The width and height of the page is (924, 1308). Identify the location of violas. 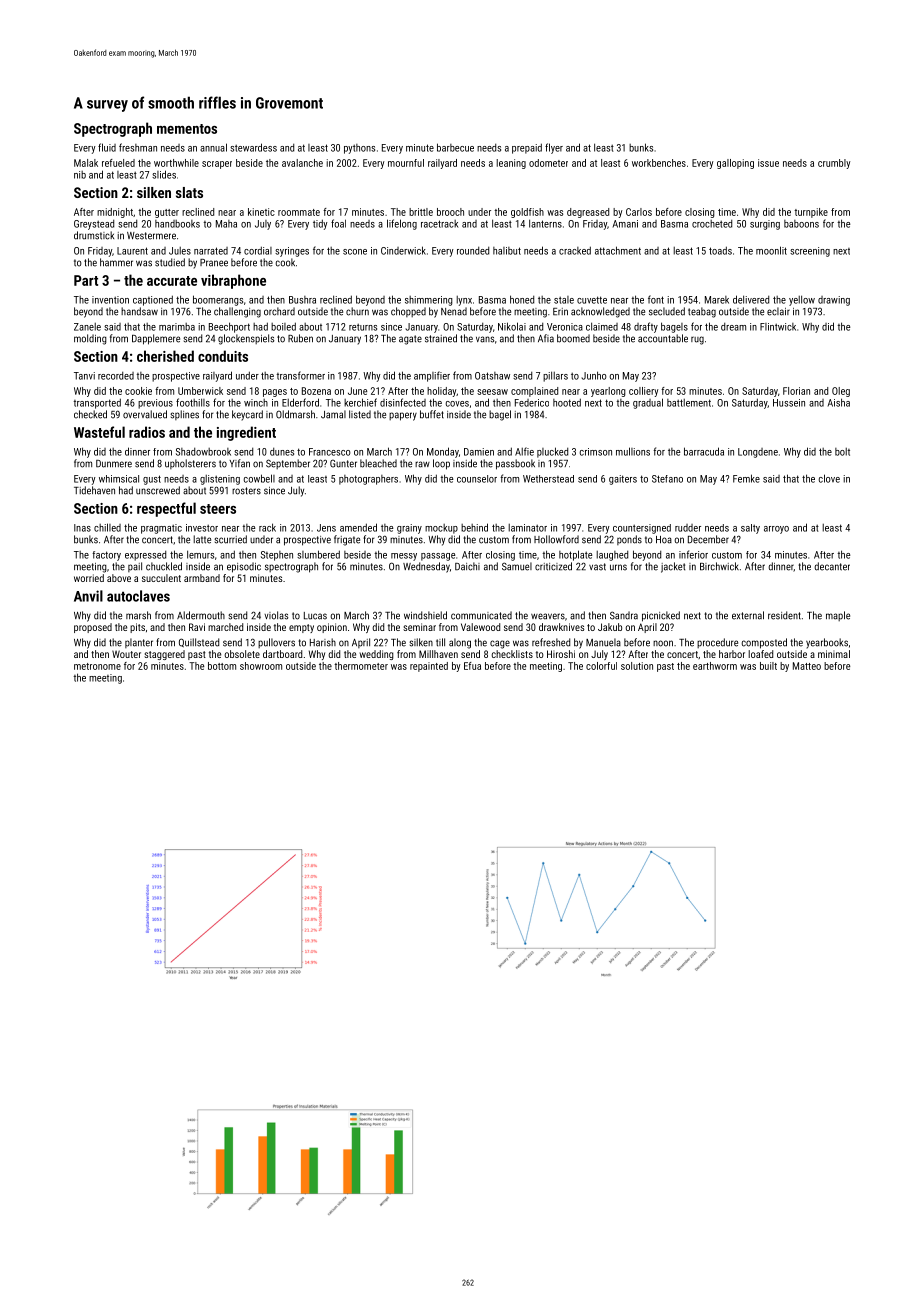
(276, 615).
